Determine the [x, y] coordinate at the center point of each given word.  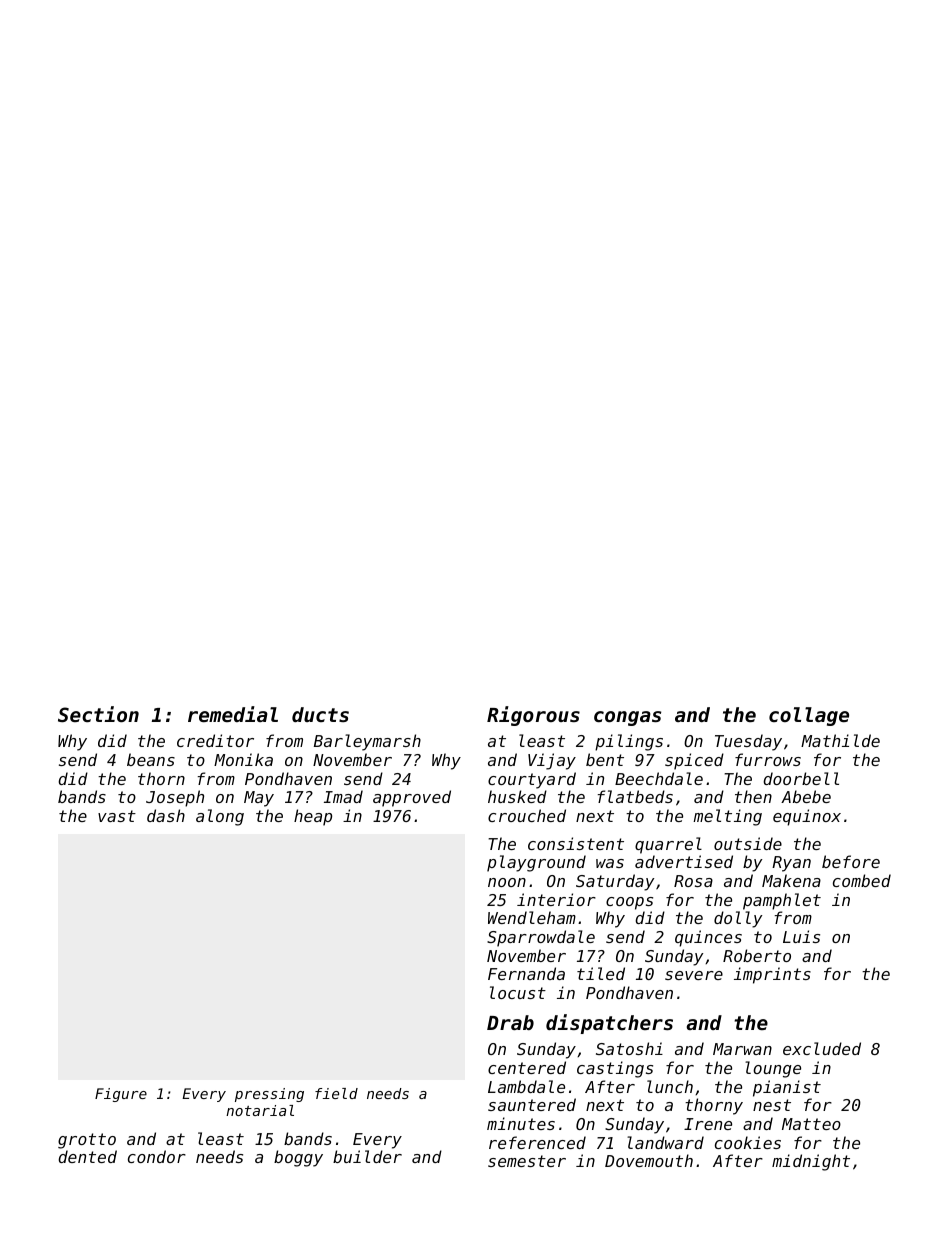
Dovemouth [649, 1160]
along [220, 817]
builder [367, 1156]
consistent [576, 843]
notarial [260, 1110]
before [851, 861]
